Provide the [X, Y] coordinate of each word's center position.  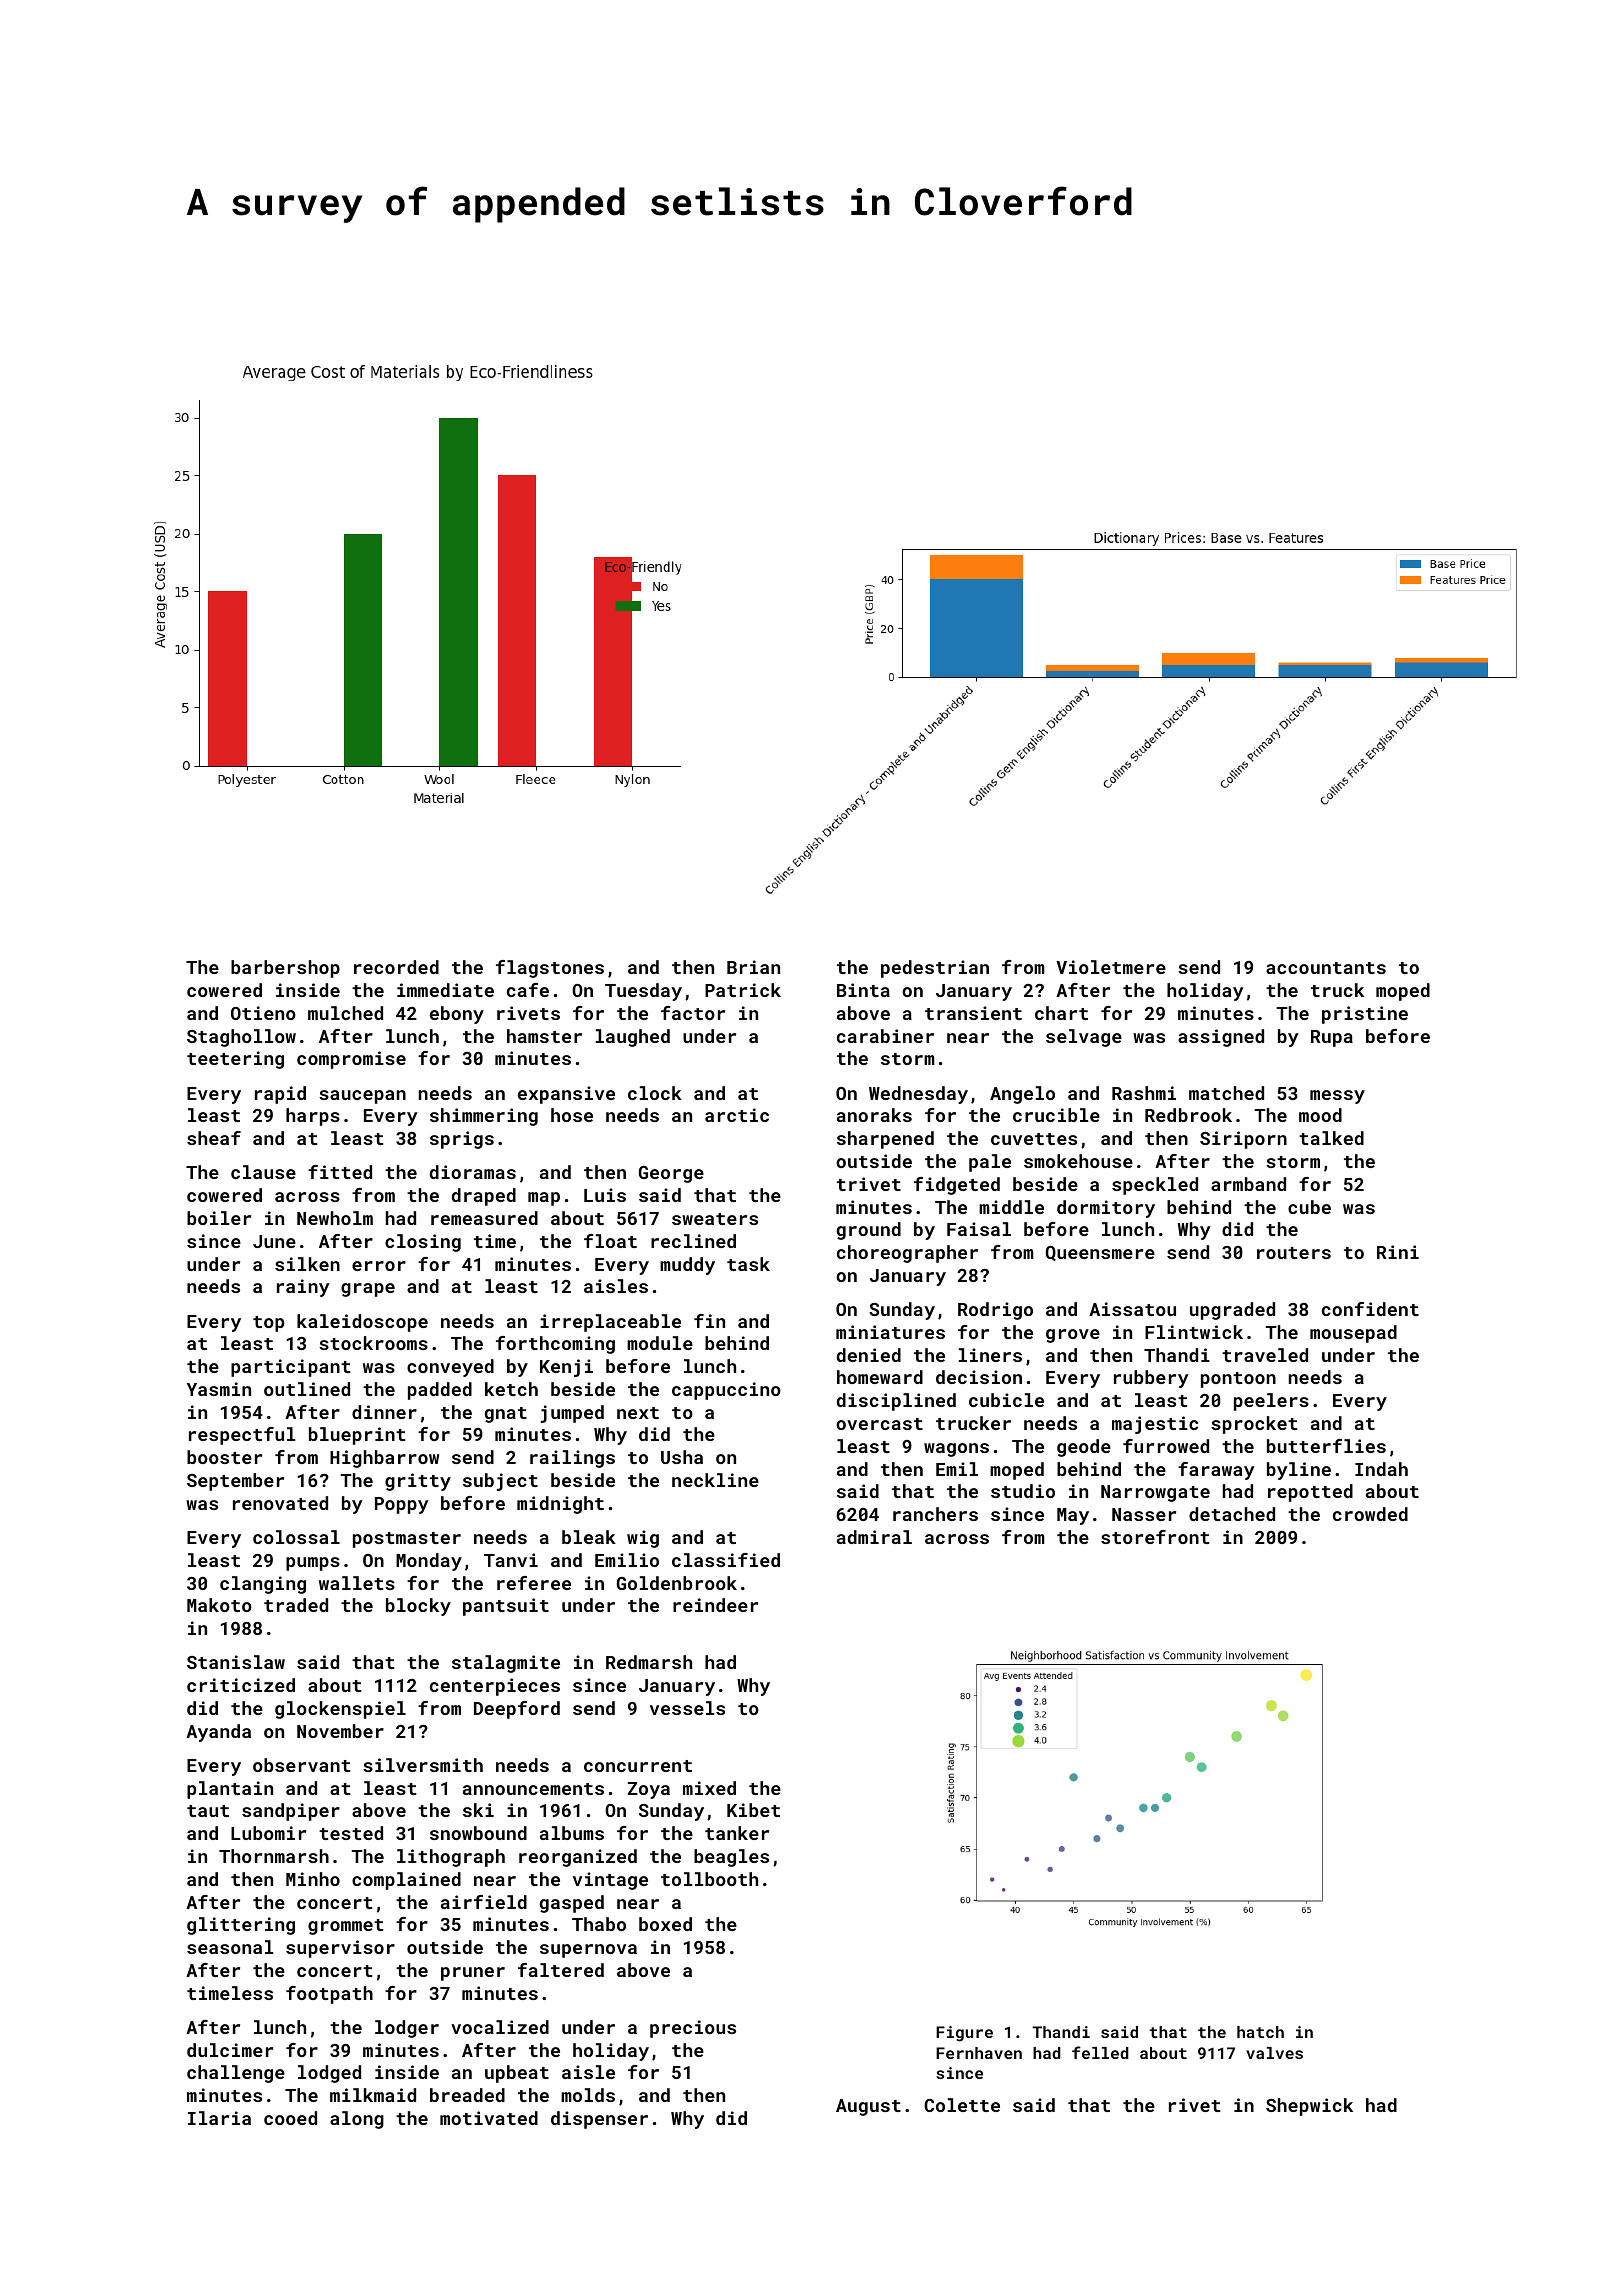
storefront [1155, 1537]
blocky [418, 1607]
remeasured [484, 1218]
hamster [544, 1036]
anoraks [874, 1115]
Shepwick [1309, 2107]
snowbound [478, 1833]
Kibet [753, 1810]
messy [1337, 1097]
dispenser [599, 2120]
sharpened [885, 1140]
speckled [1155, 1186]
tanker [737, 1833]
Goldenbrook [677, 1583]
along [357, 2120]
